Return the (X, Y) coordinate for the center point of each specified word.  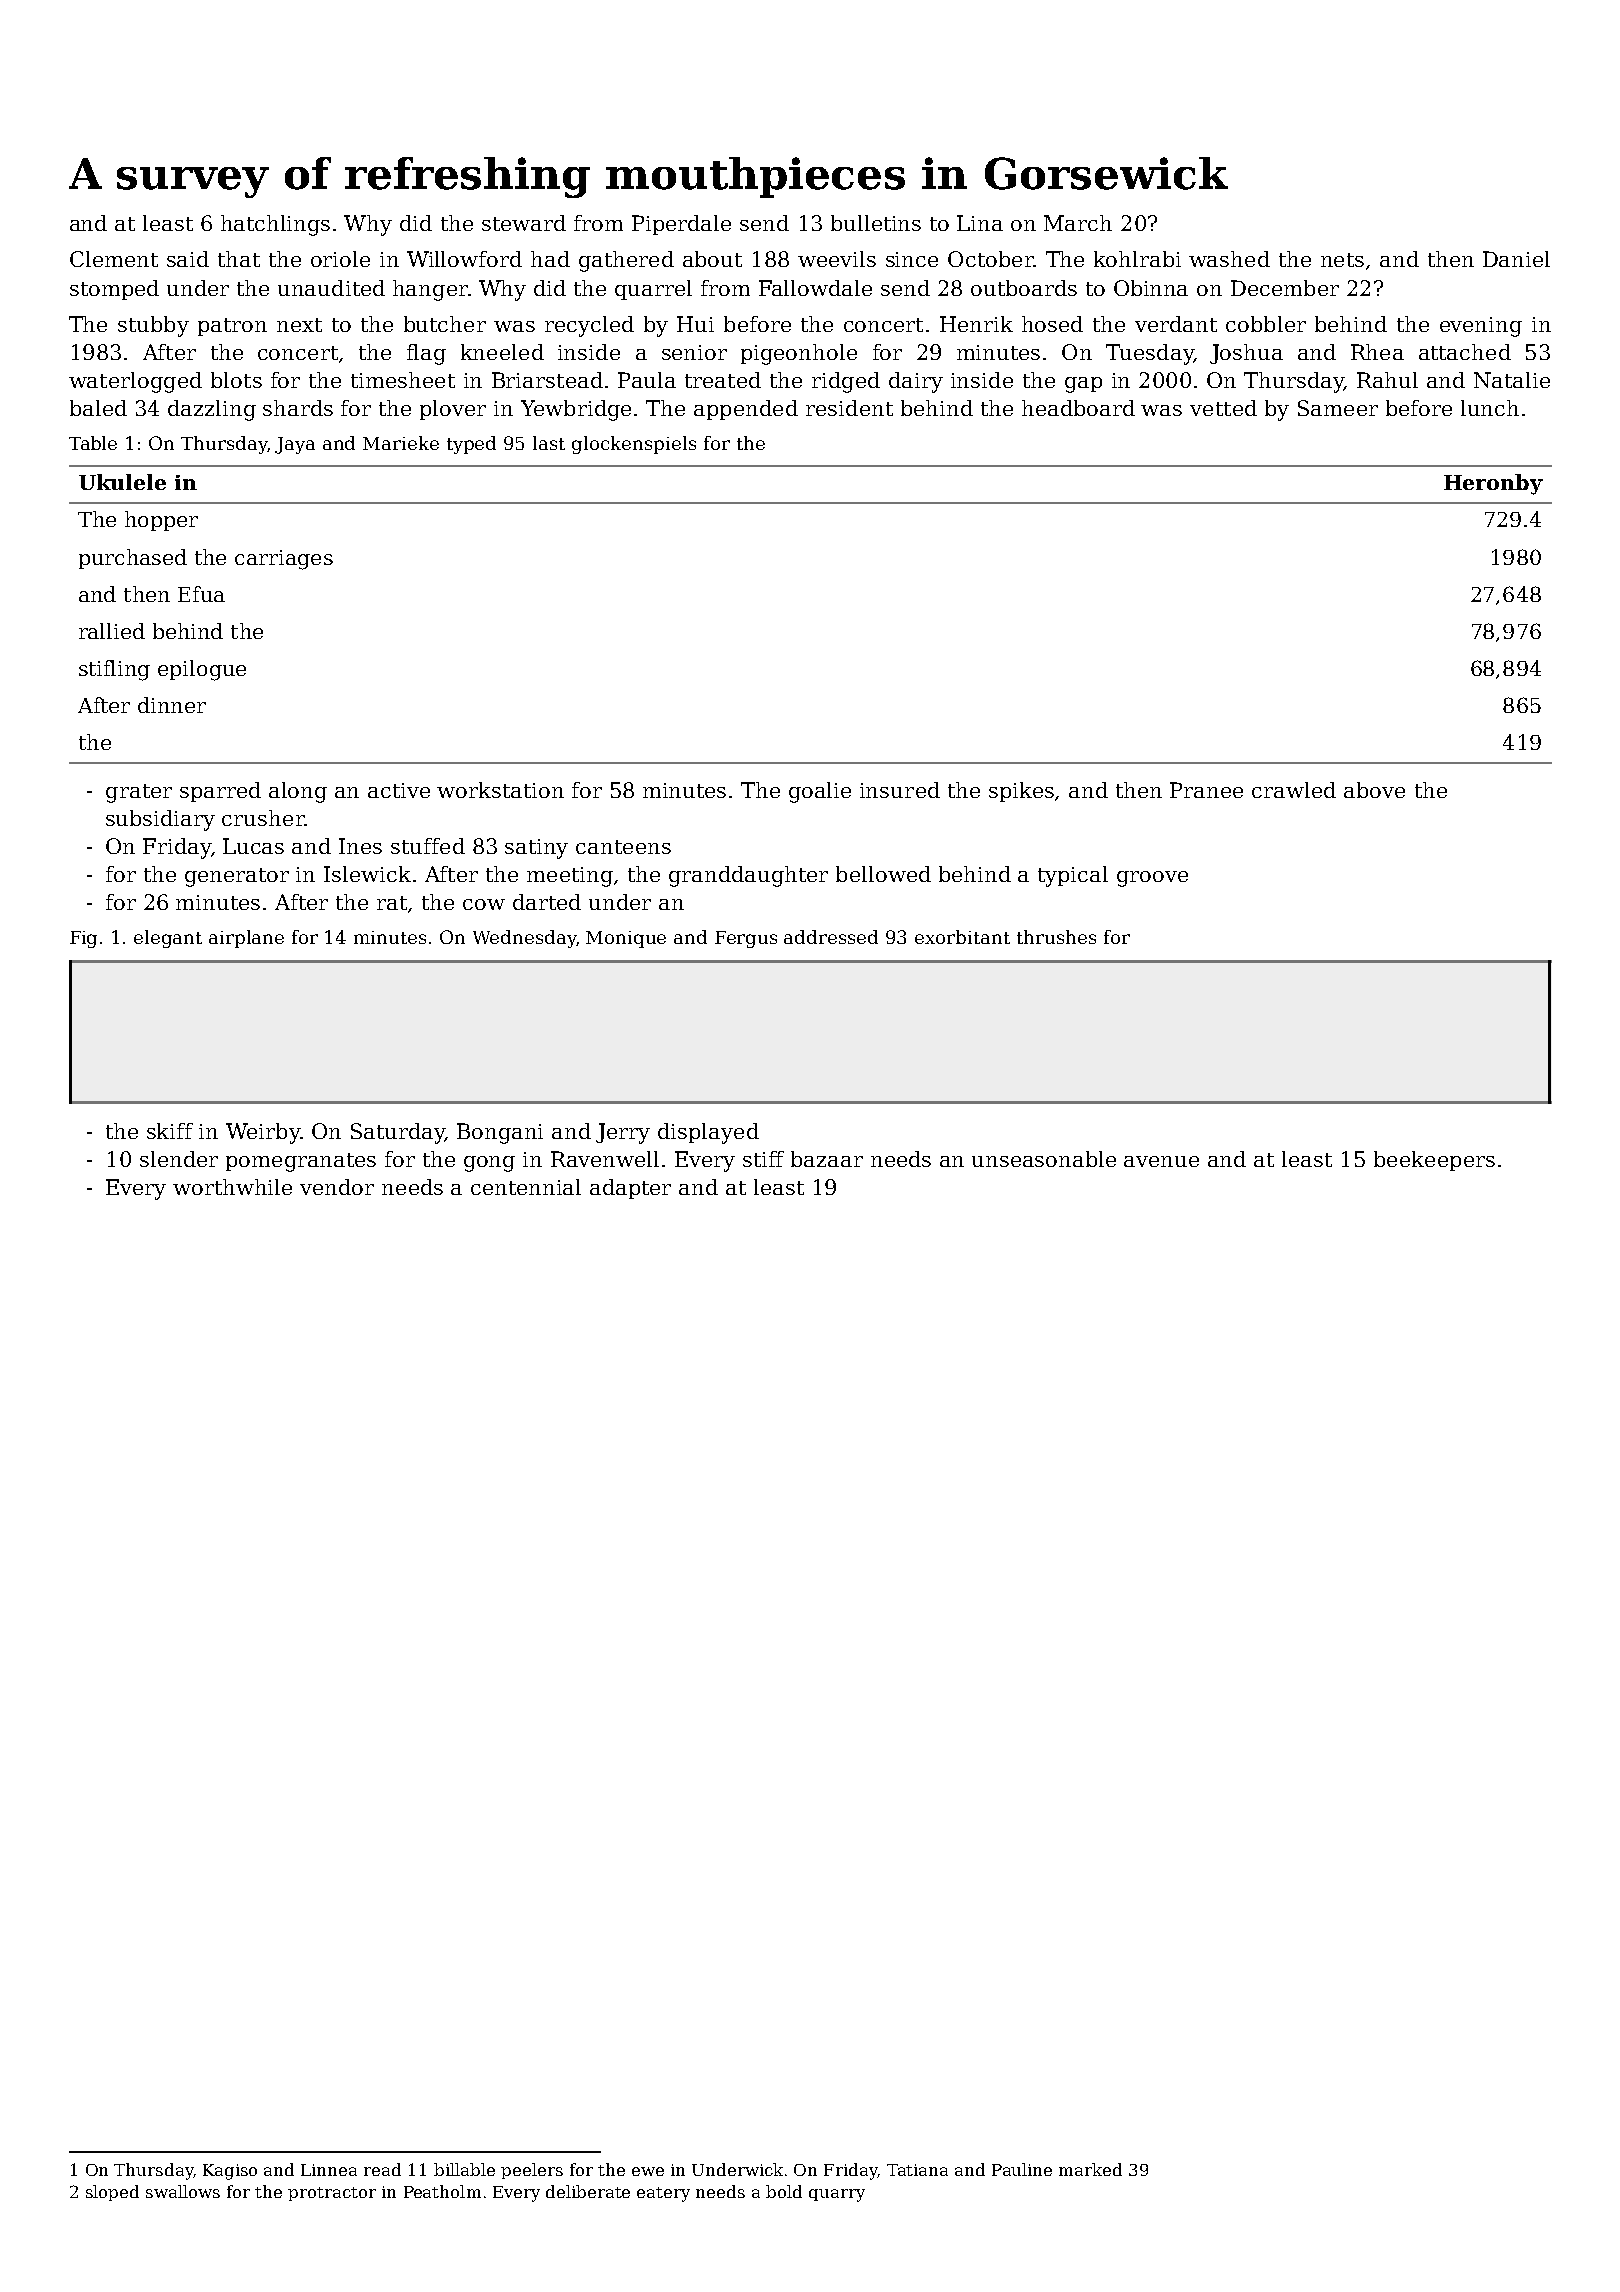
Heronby (1493, 484)
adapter (630, 1189)
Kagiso (230, 2172)
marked (1090, 2169)
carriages (284, 560)
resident (849, 408)
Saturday (398, 1133)
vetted (1223, 408)
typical (1073, 876)
